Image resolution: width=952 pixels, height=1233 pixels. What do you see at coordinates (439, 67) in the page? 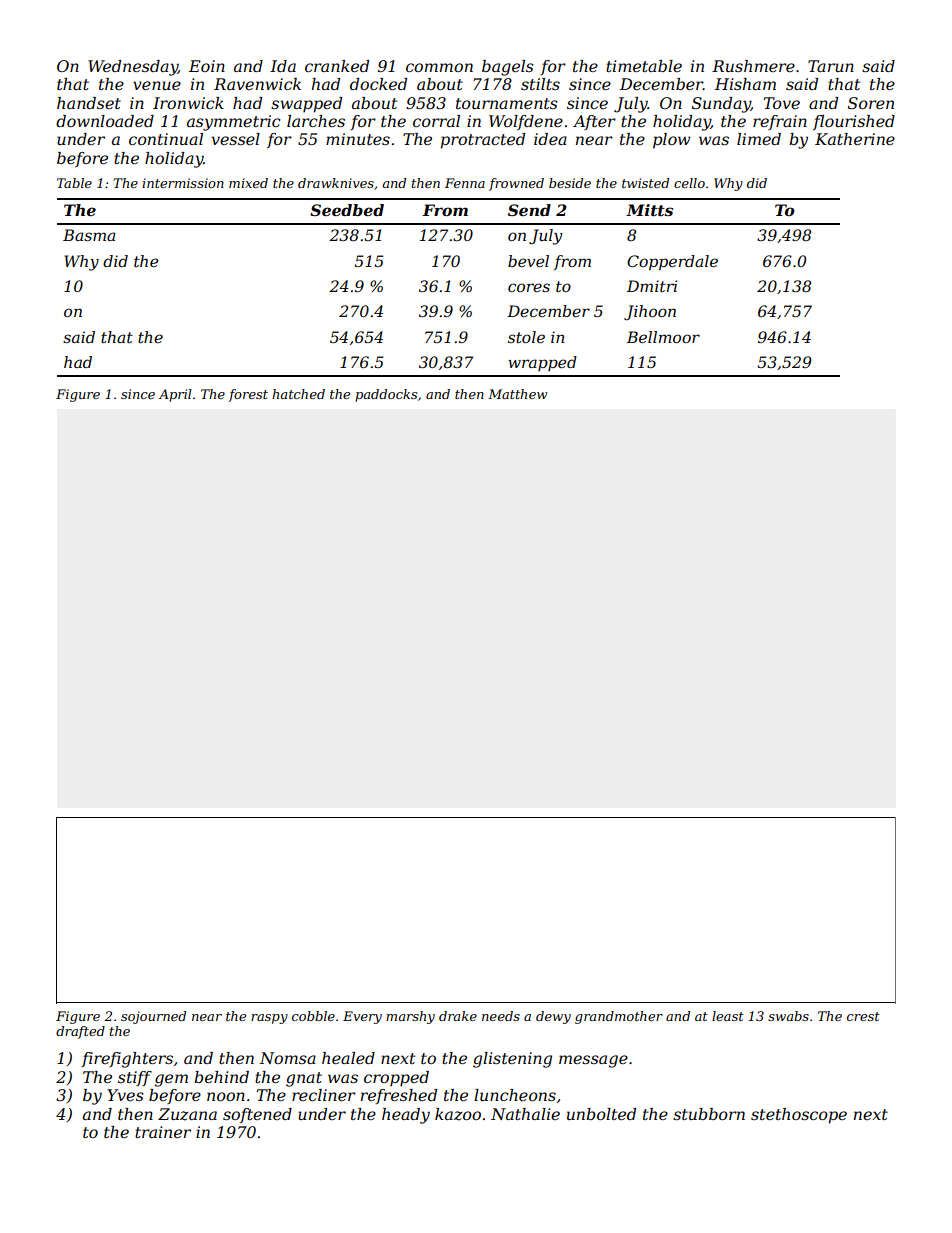
I see `common` at bounding box center [439, 67].
